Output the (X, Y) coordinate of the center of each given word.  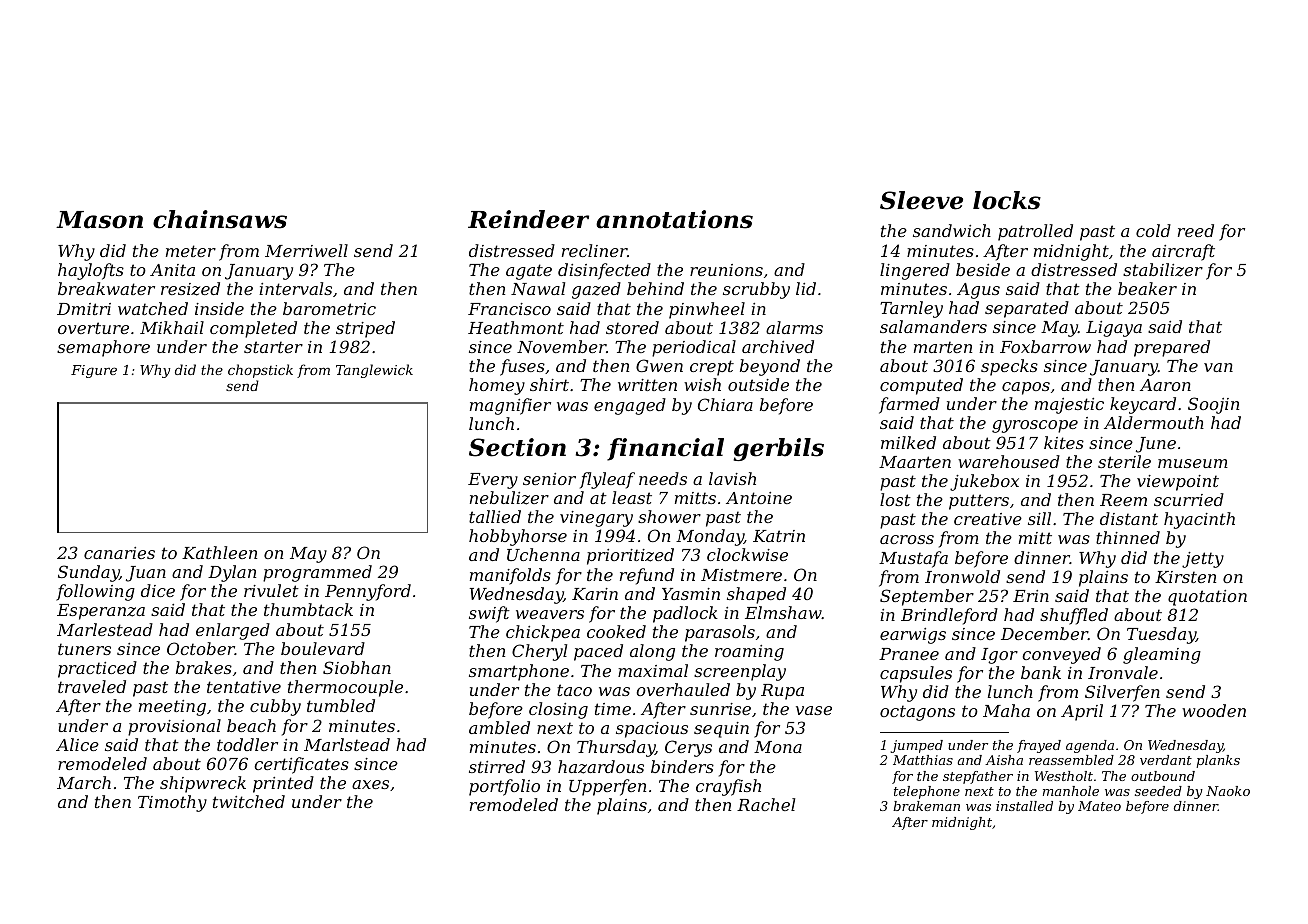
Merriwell (306, 250)
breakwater (106, 288)
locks (1007, 200)
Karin (595, 594)
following (95, 592)
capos (1026, 388)
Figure (94, 371)
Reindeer (528, 219)
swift (489, 614)
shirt (549, 384)
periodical (694, 348)
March (84, 782)
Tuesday (1161, 635)
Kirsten (1185, 577)
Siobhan (357, 667)
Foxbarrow (1045, 346)
